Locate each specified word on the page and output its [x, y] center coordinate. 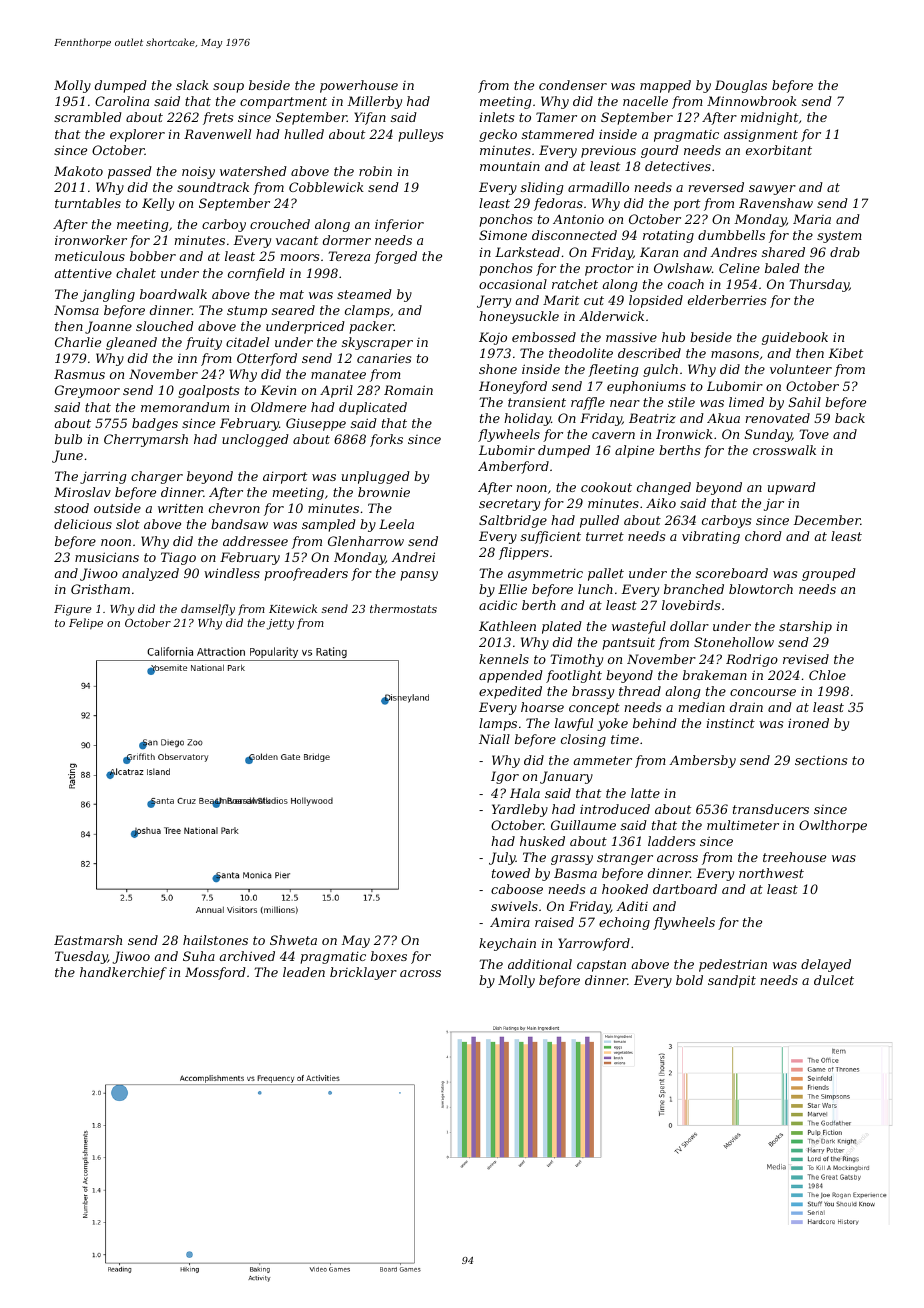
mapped [665, 86]
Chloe [827, 675]
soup [228, 88]
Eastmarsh [88, 940]
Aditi [632, 906]
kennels [504, 659]
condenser [573, 85]
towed [511, 873]
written [180, 508]
